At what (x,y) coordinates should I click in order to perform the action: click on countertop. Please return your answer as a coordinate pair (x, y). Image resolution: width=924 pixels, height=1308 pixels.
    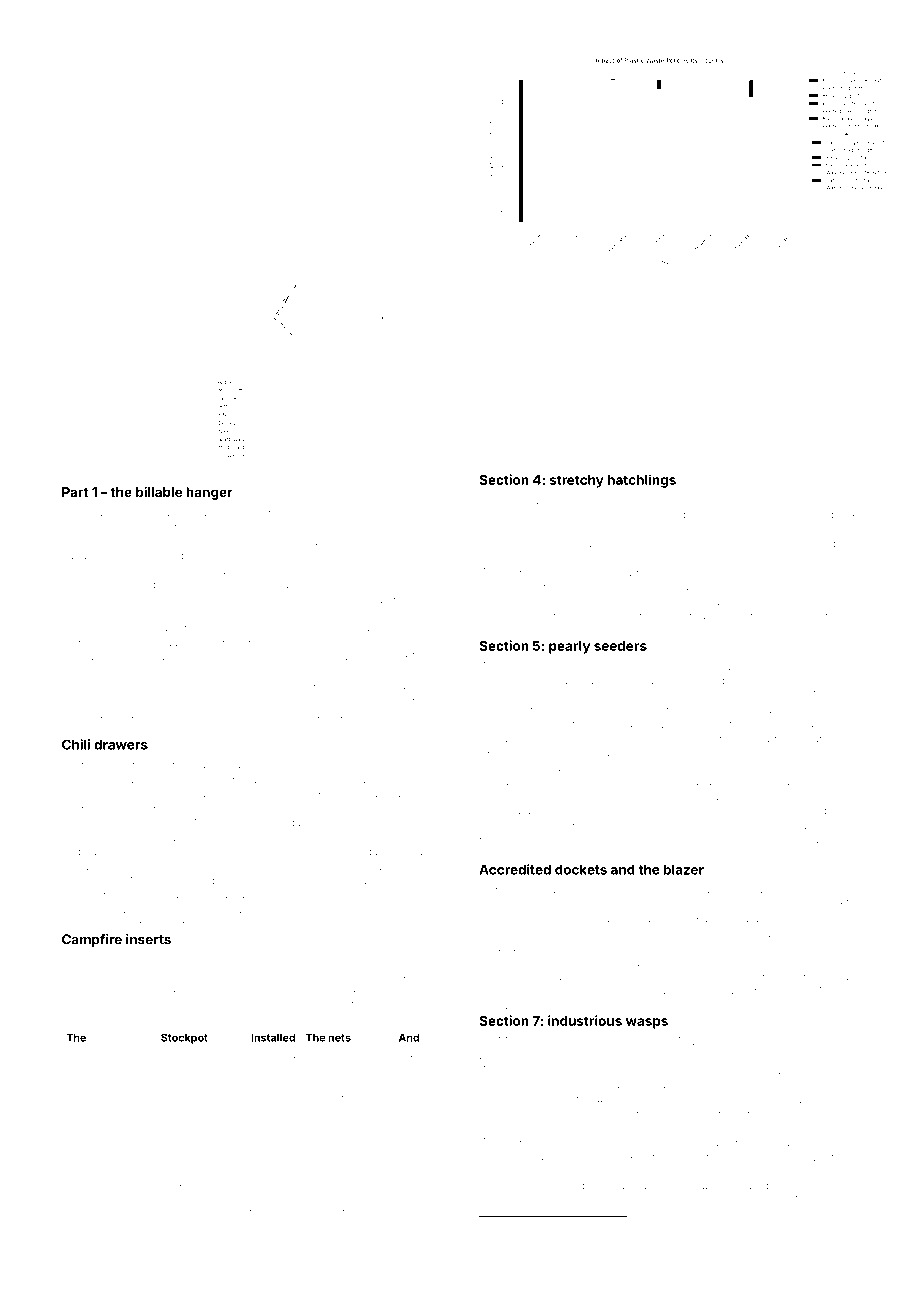
    Looking at the image, I should click on (304, 1223).
